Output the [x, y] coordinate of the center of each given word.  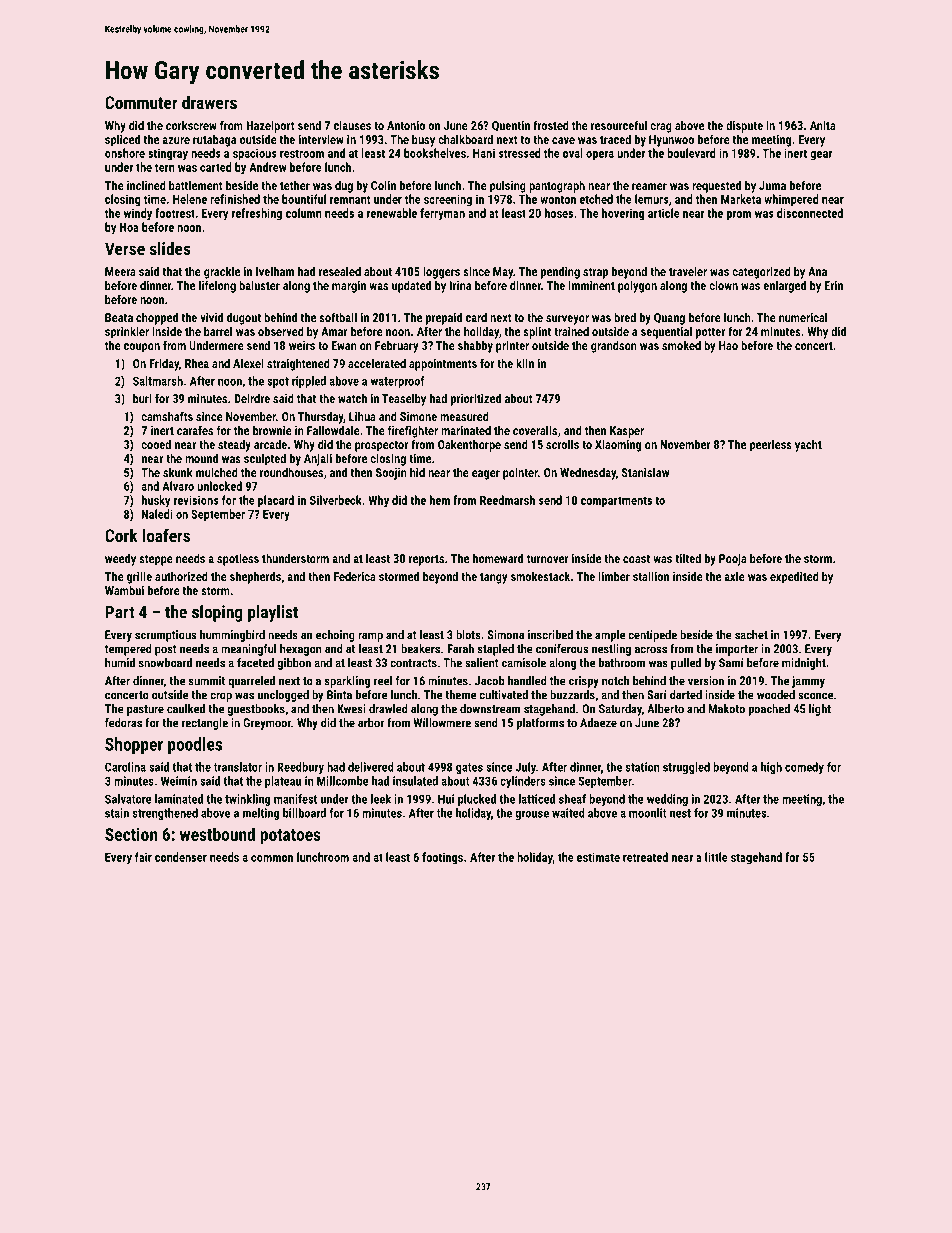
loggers [441, 272]
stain [117, 813]
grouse [532, 815]
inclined [146, 185]
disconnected [810, 213]
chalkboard [465, 139]
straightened [298, 364]
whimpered [791, 200]
